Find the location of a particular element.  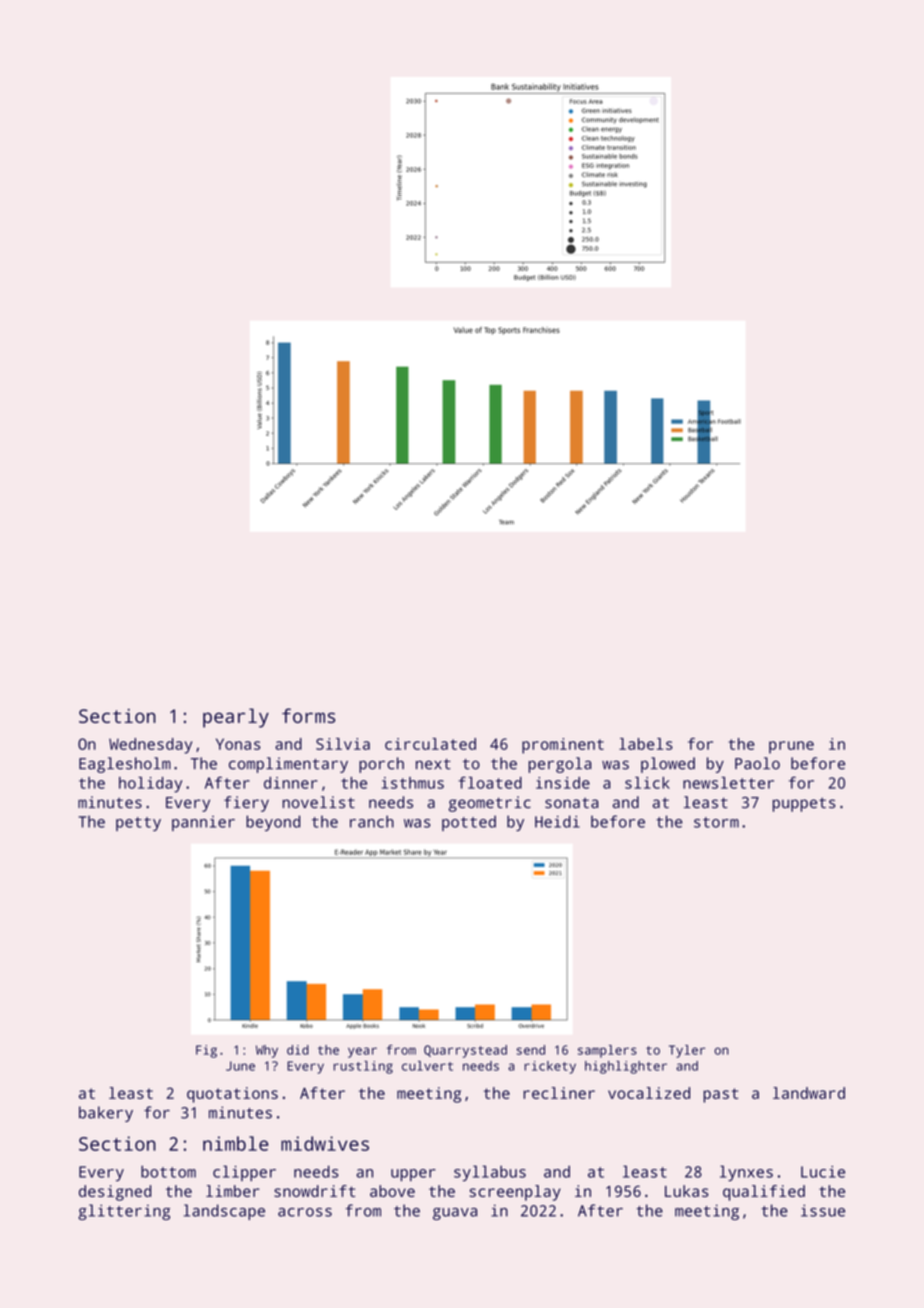

Why is located at coordinates (267, 1051).
